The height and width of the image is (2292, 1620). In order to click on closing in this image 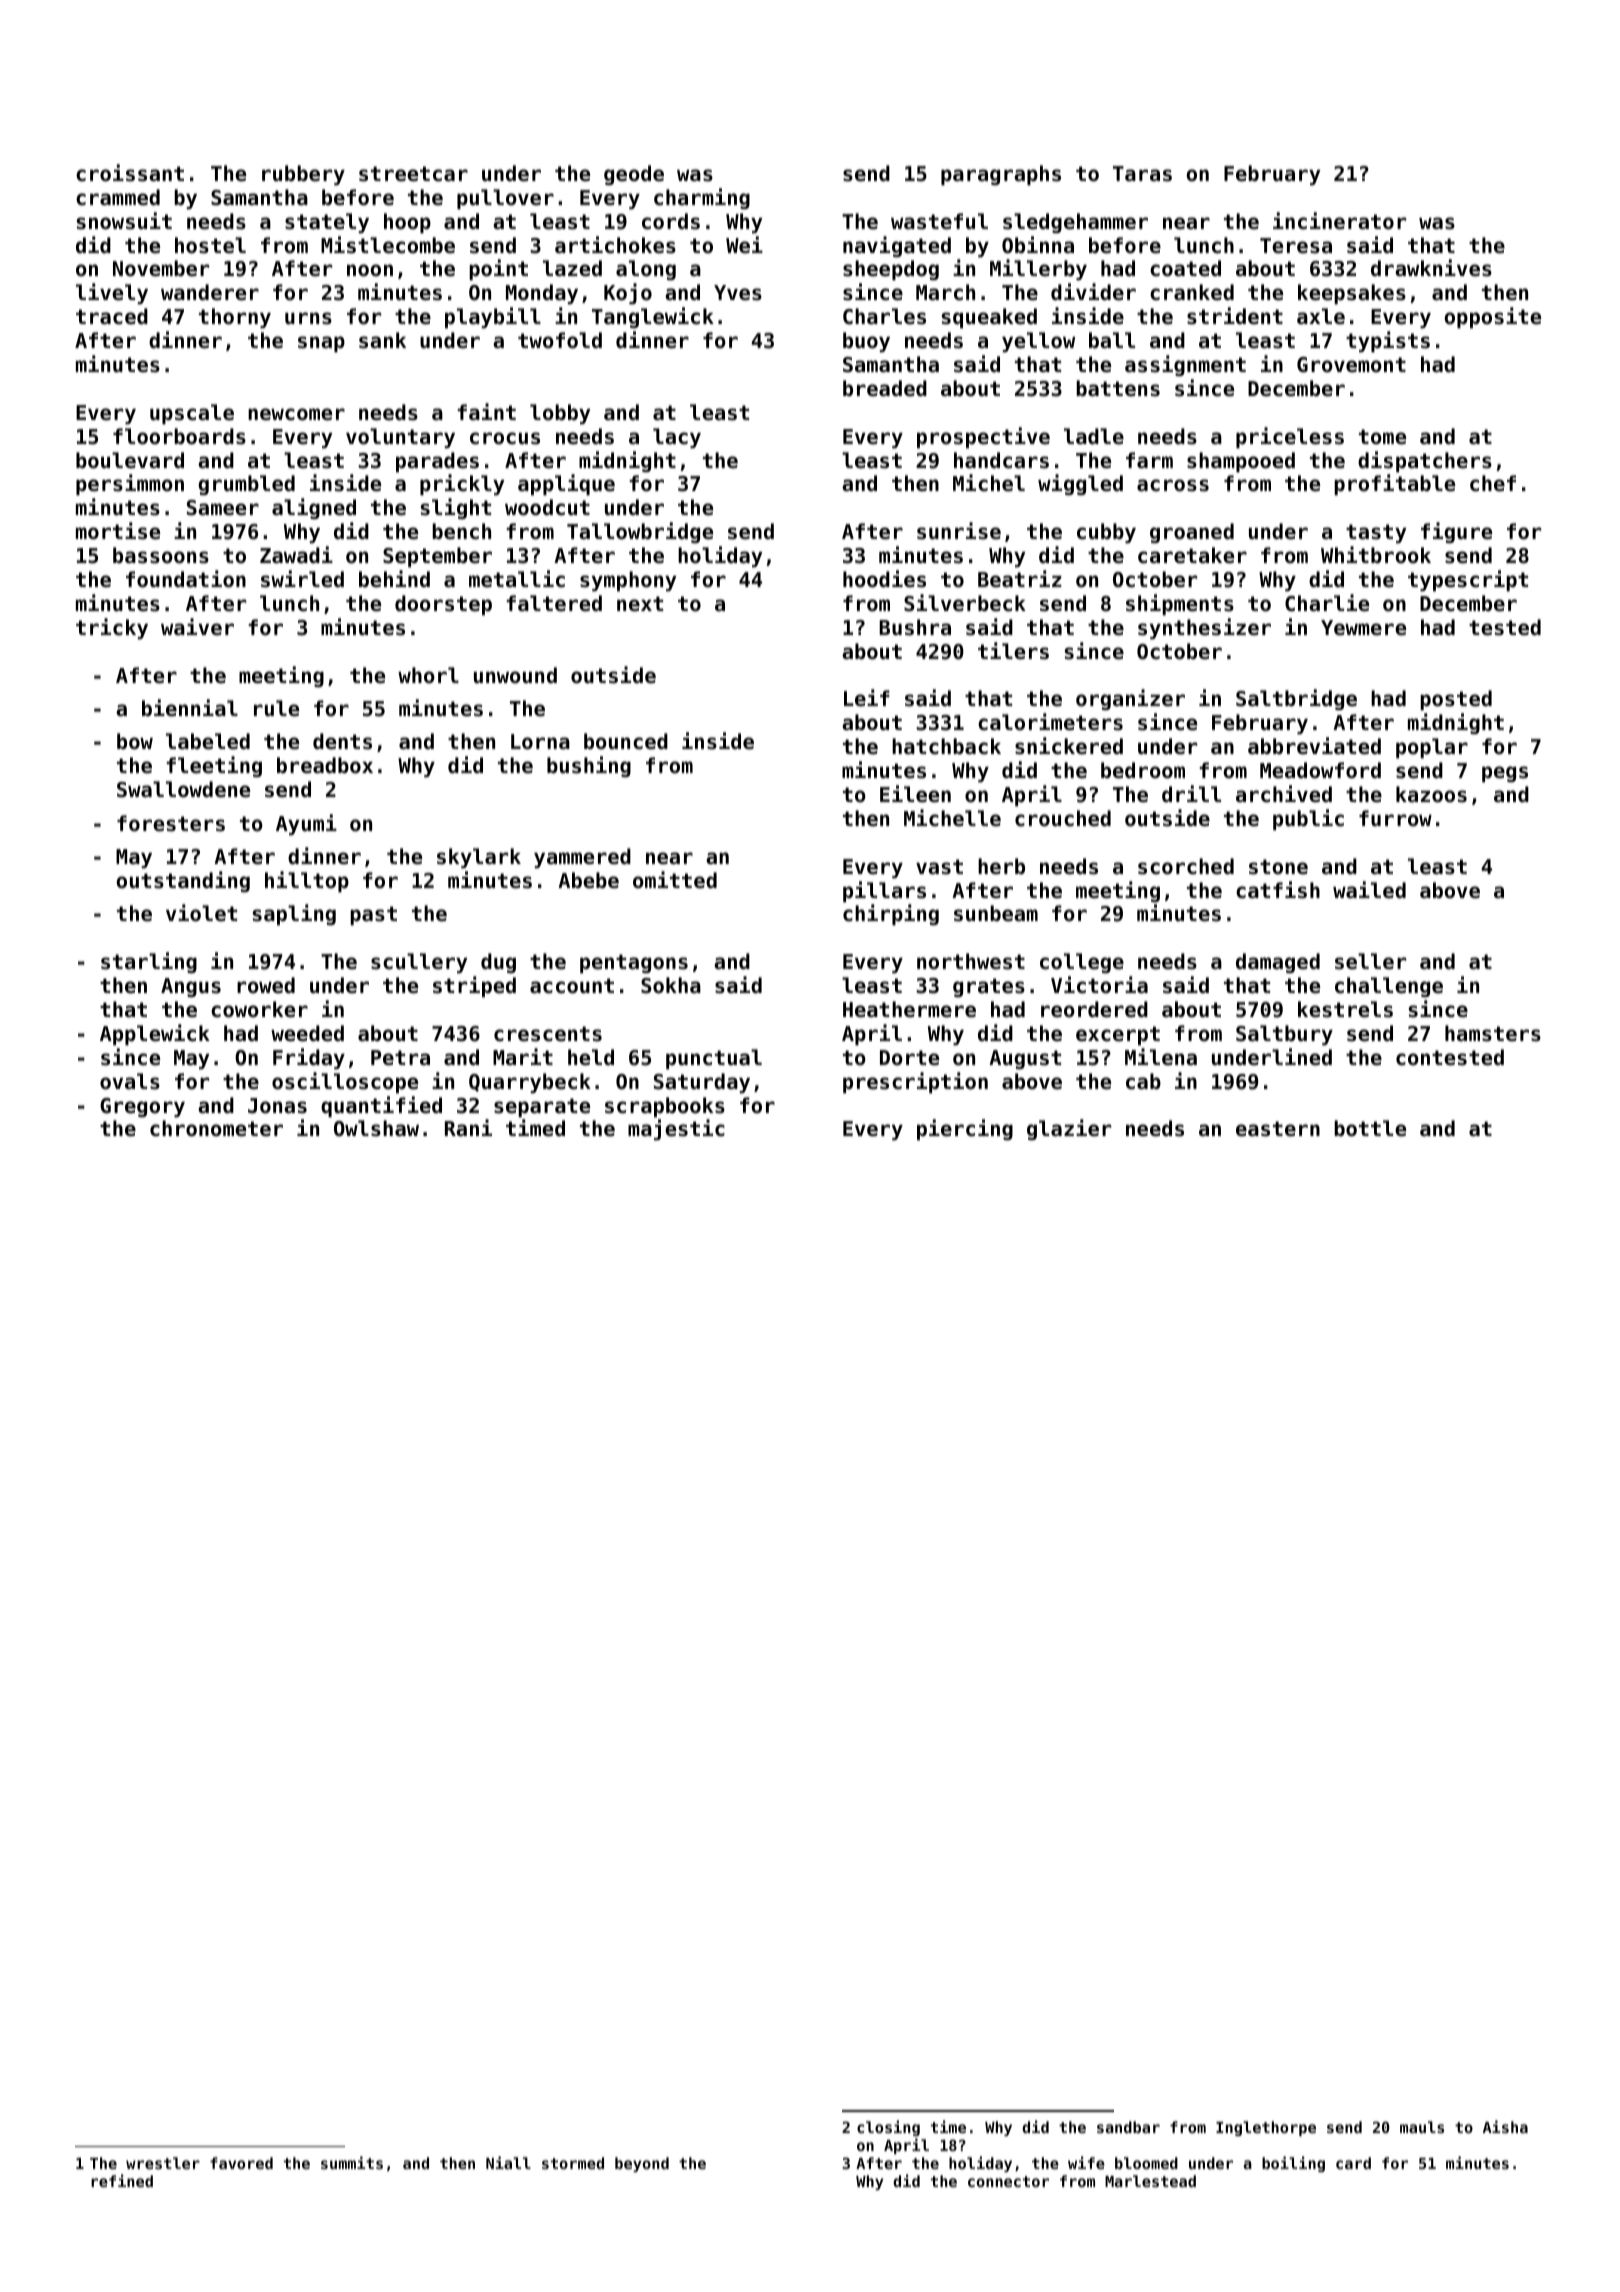, I will do `click(888, 2128)`.
